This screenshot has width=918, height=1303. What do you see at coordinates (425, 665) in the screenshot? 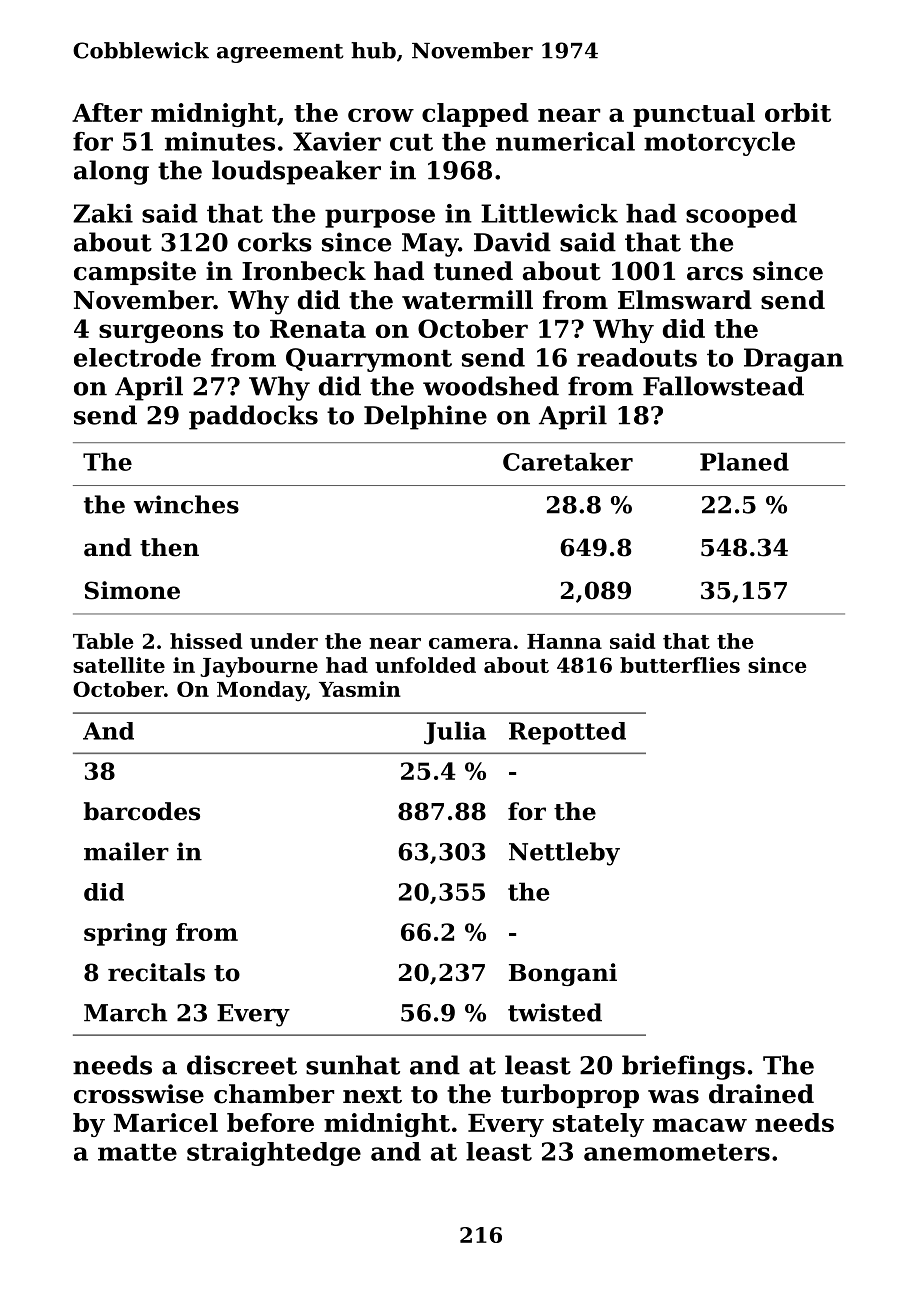
I see `unfolded` at bounding box center [425, 665].
